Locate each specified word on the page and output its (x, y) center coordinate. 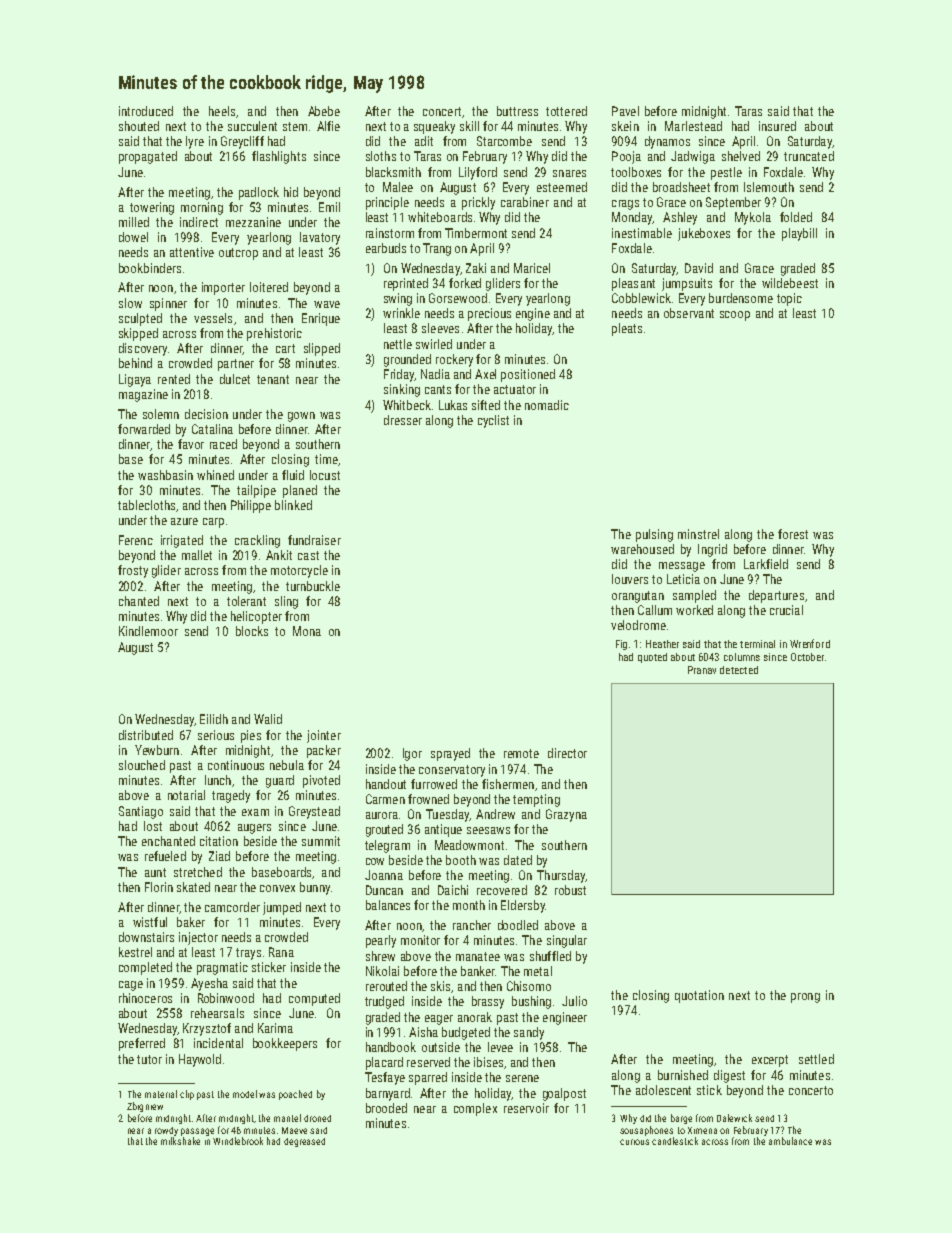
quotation (699, 996)
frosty (133, 571)
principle (387, 203)
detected (739, 670)
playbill (799, 234)
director (567, 753)
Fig (621, 645)
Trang (437, 249)
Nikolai (382, 971)
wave (327, 304)
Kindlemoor (148, 631)
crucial (786, 610)
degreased (304, 1142)
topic (789, 299)
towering (152, 208)
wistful (150, 922)
